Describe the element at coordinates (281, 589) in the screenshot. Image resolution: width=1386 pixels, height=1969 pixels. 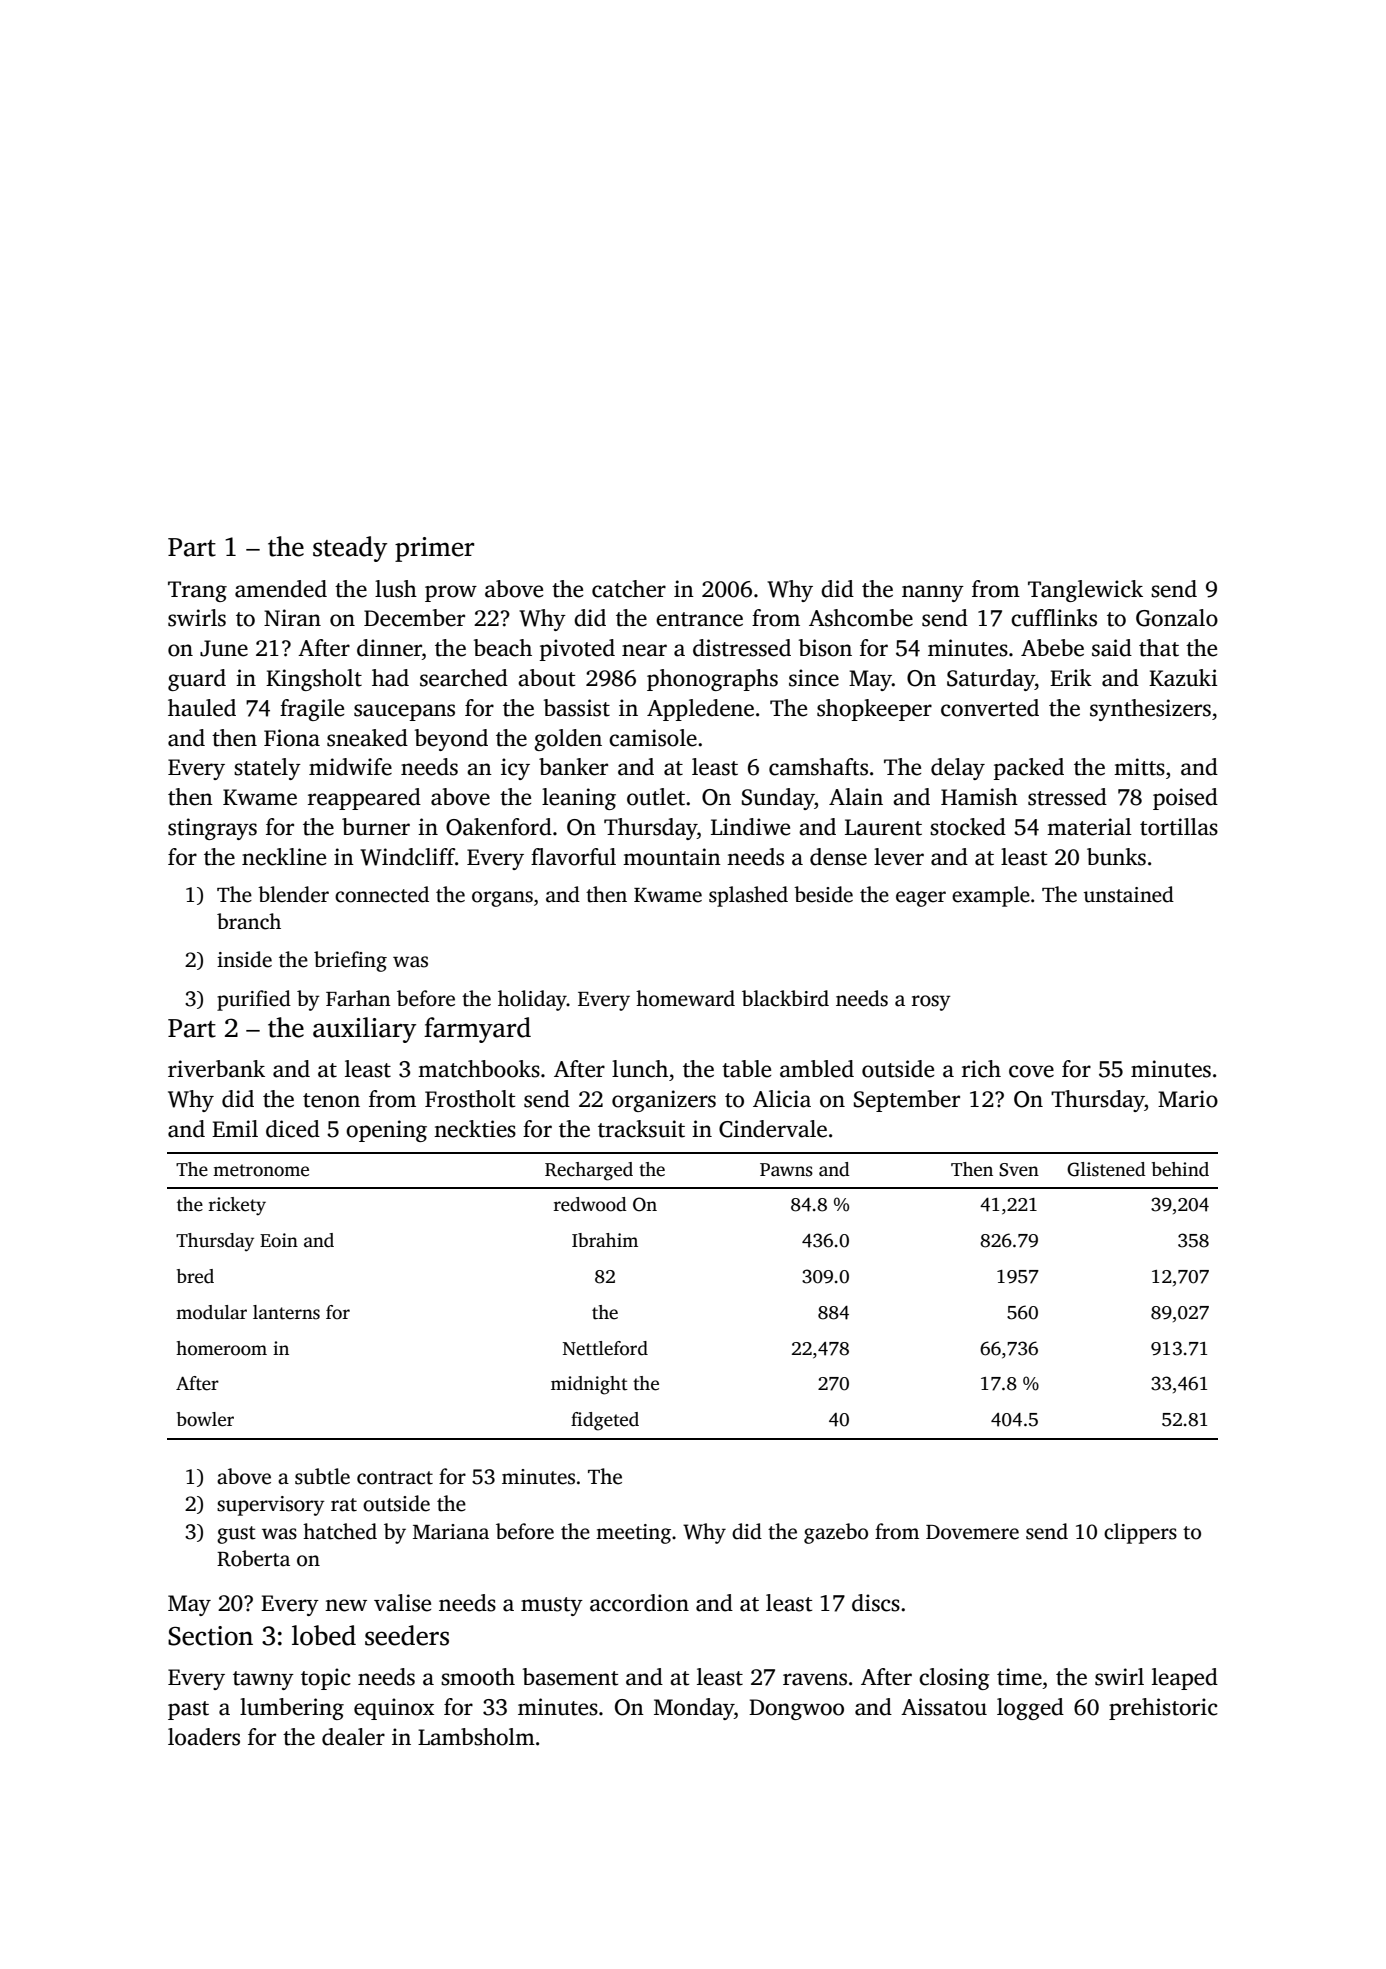
I see `amended` at that location.
